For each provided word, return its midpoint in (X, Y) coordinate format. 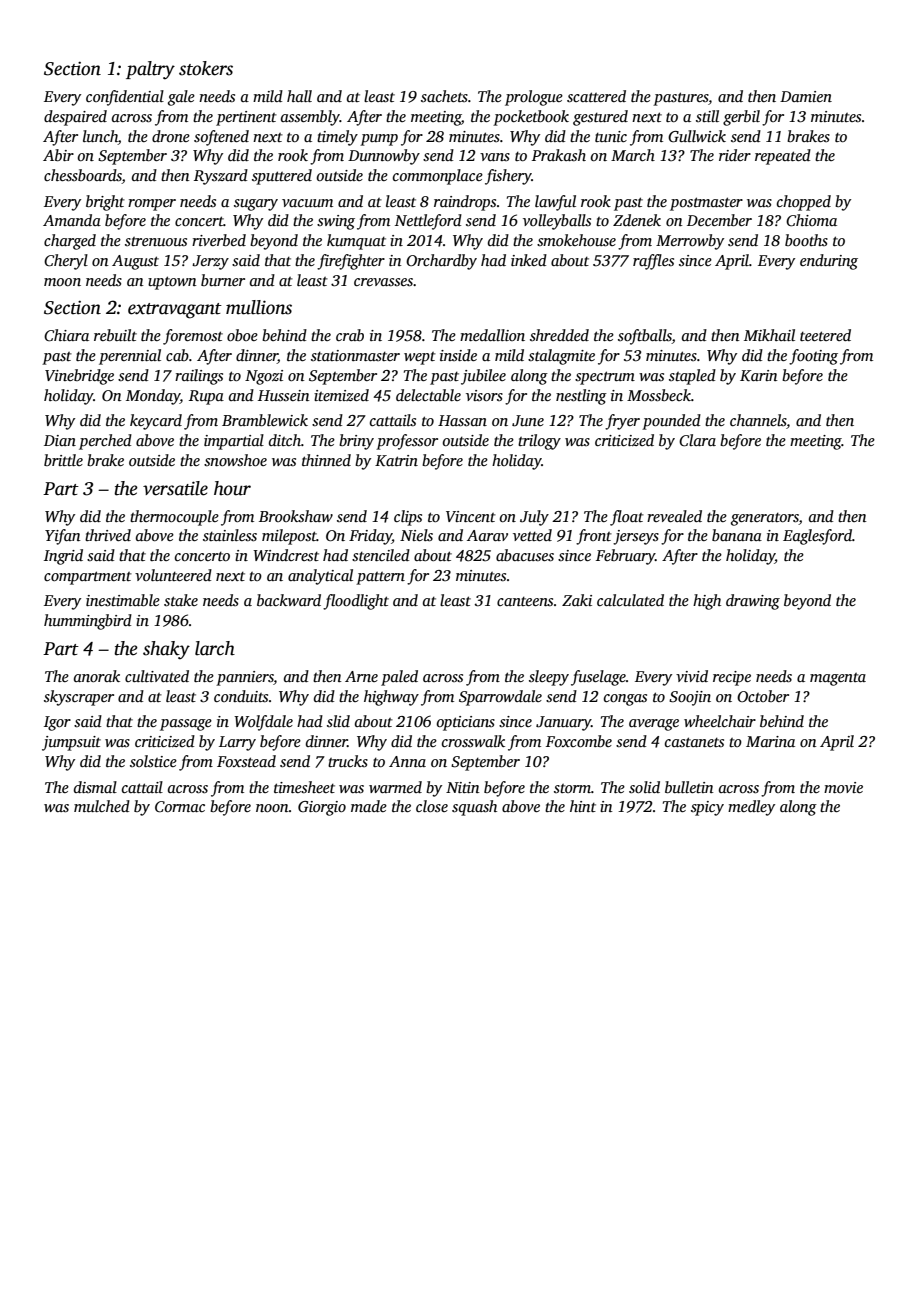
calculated (630, 600)
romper (152, 205)
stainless (230, 535)
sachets (444, 96)
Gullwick (697, 136)
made (369, 806)
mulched (102, 806)
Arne (361, 676)
